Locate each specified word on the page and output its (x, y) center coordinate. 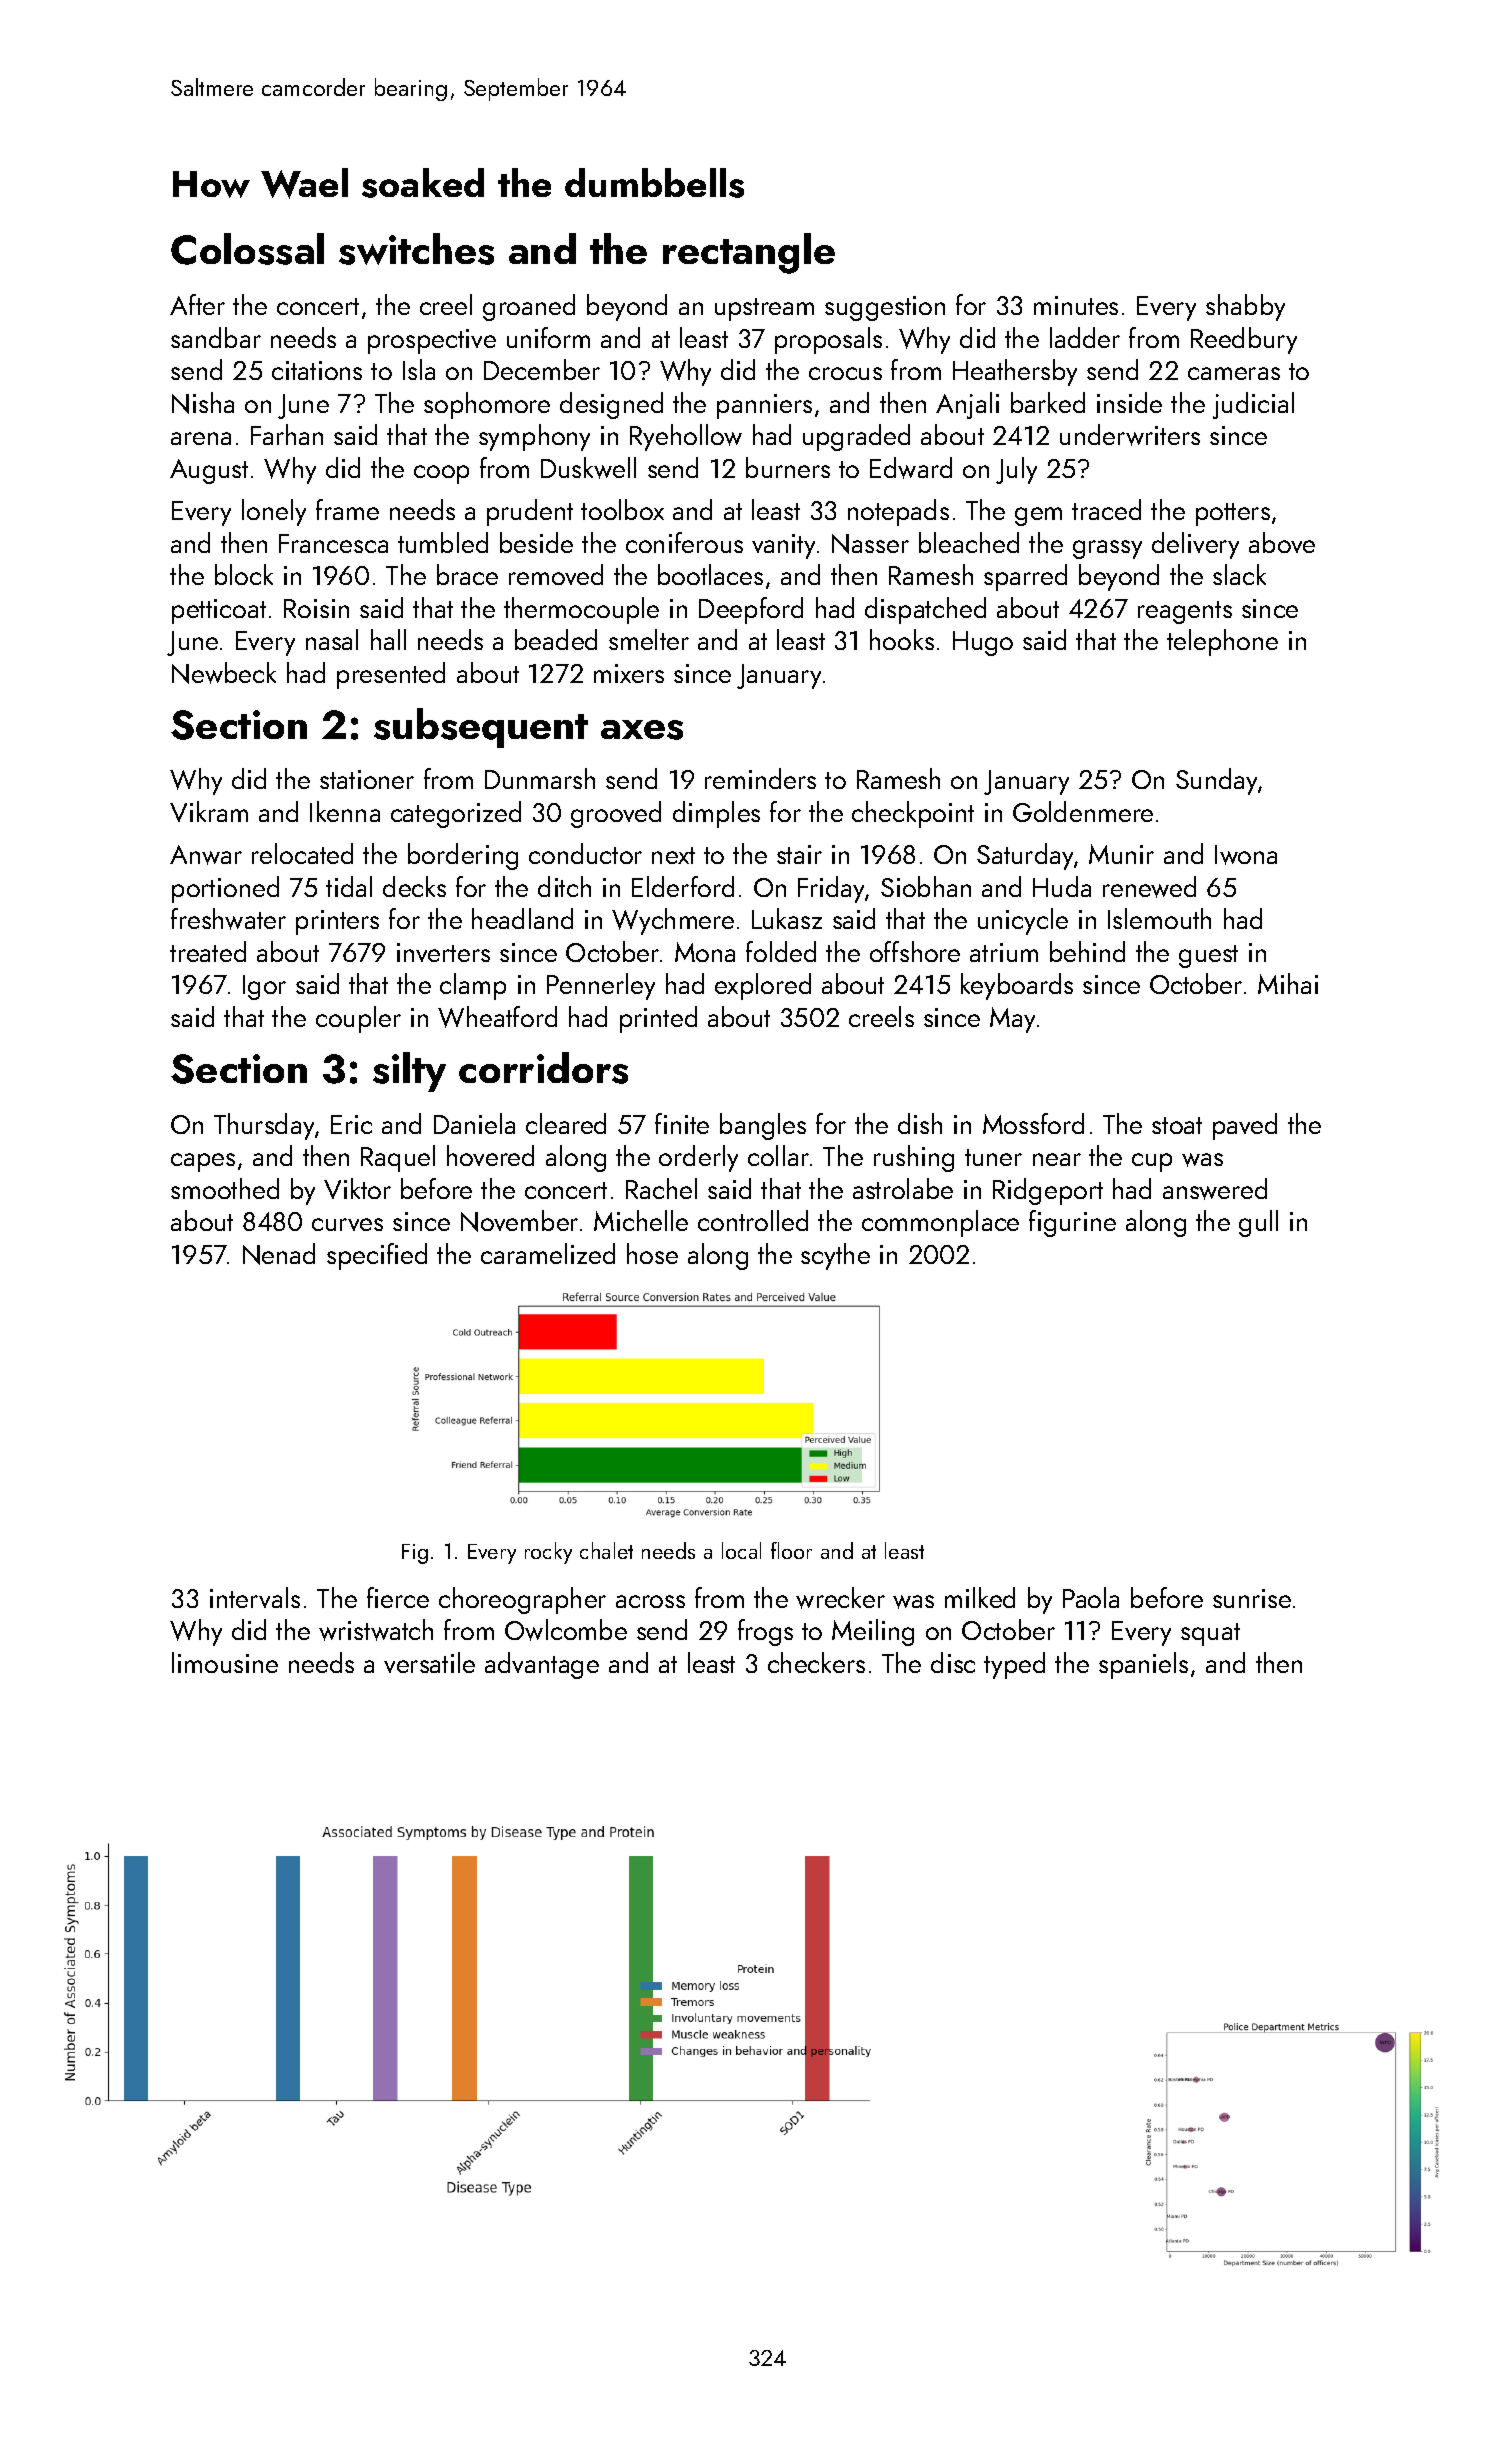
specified (377, 1256)
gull (1258, 1223)
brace (467, 574)
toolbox (622, 509)
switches (416, 249)
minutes (1076, 305)
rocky (548, 1553)
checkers (816, 1662)
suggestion (885, 308)
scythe (835, 1256)
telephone (1222, 642)
